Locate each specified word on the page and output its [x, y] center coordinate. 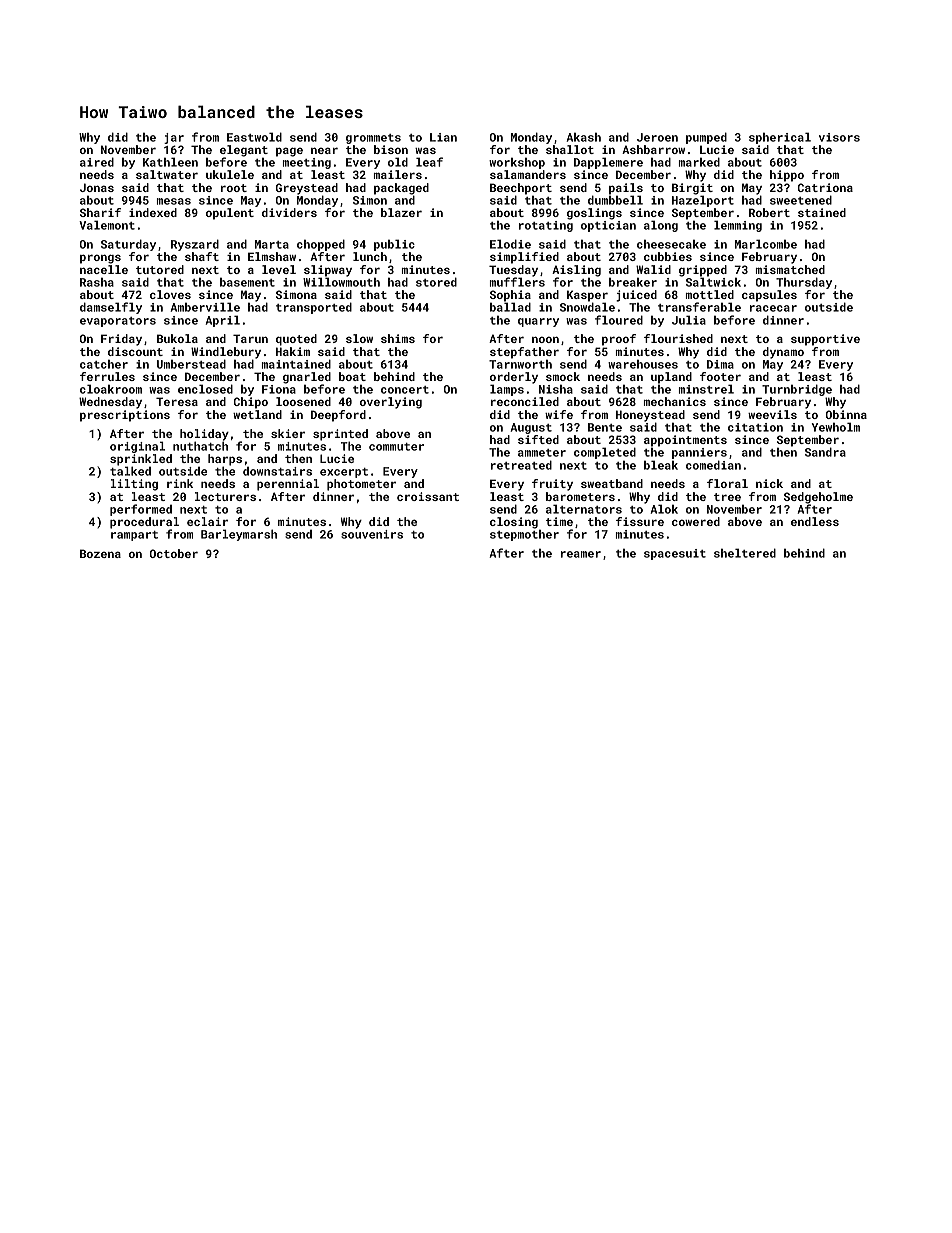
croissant [428, 496]
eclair [207, 521]
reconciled [525, 401]
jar [174, 138]
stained [822, 212]
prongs [100, 259]
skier [288, 433]
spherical [780, 138]
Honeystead [650, 416]
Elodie [510, 244]
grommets [373, 139]
